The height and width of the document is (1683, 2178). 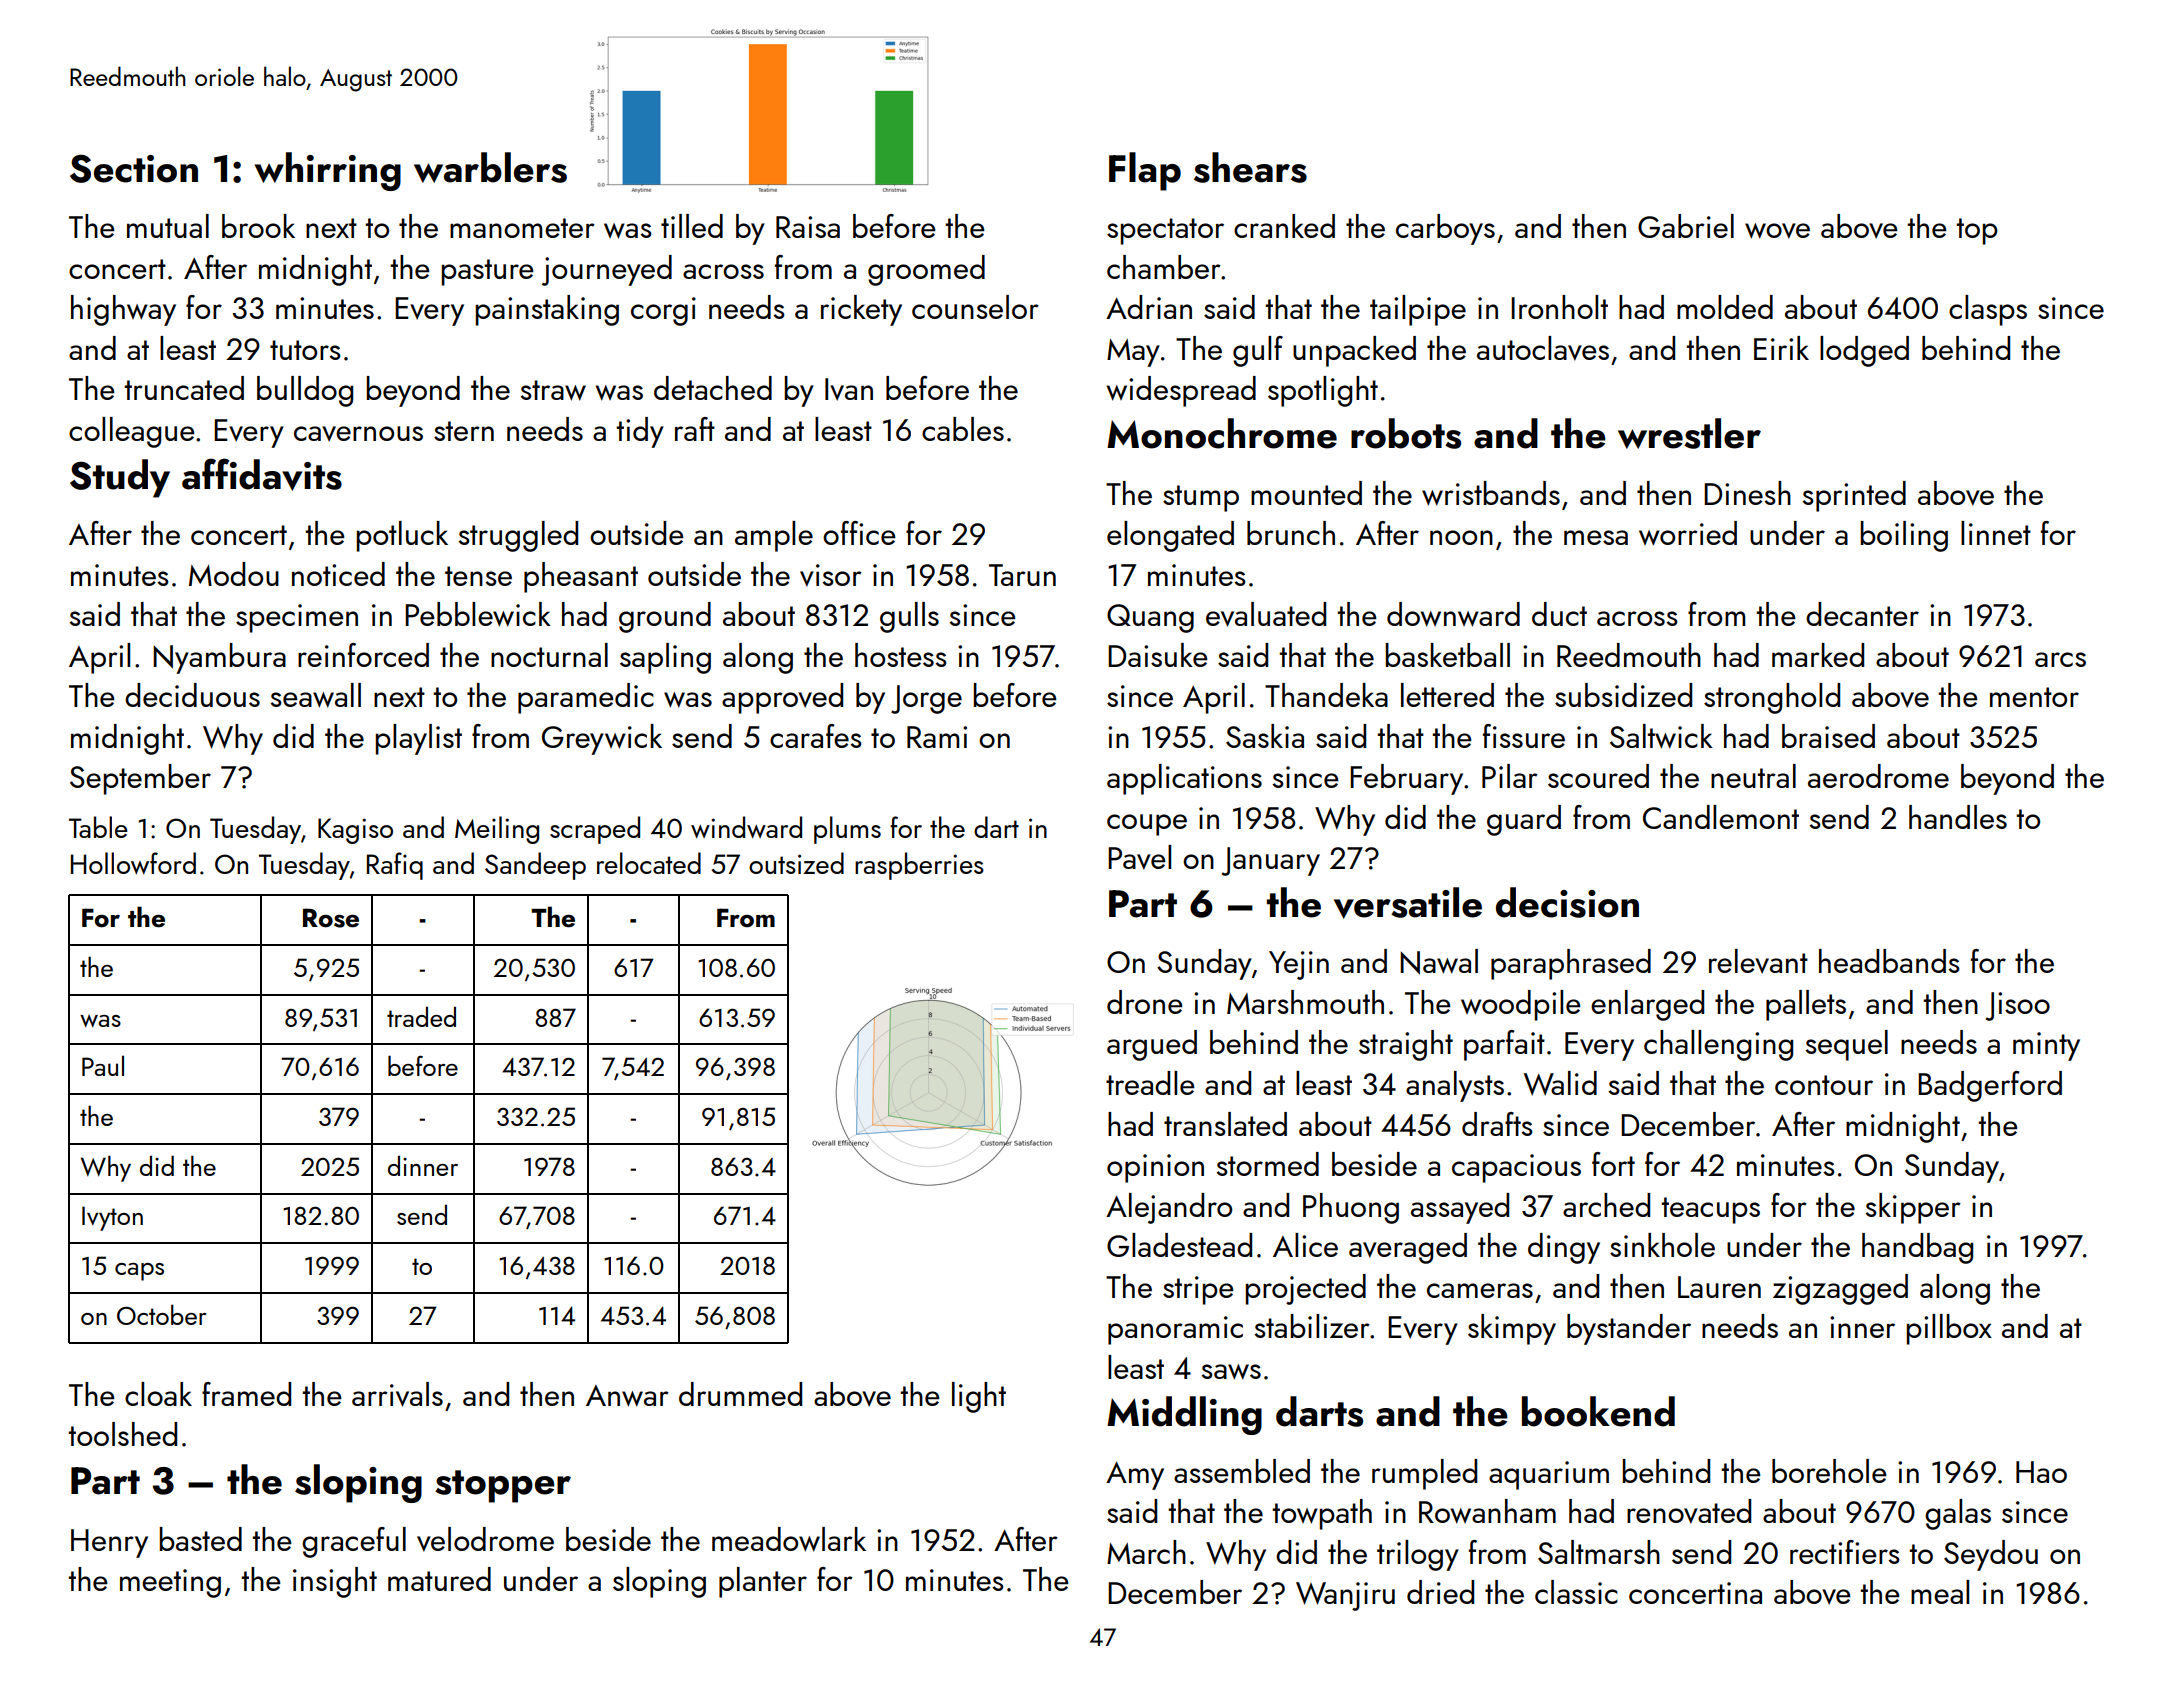 I want to click on Seydou, so click(x=1991, y=1555).
